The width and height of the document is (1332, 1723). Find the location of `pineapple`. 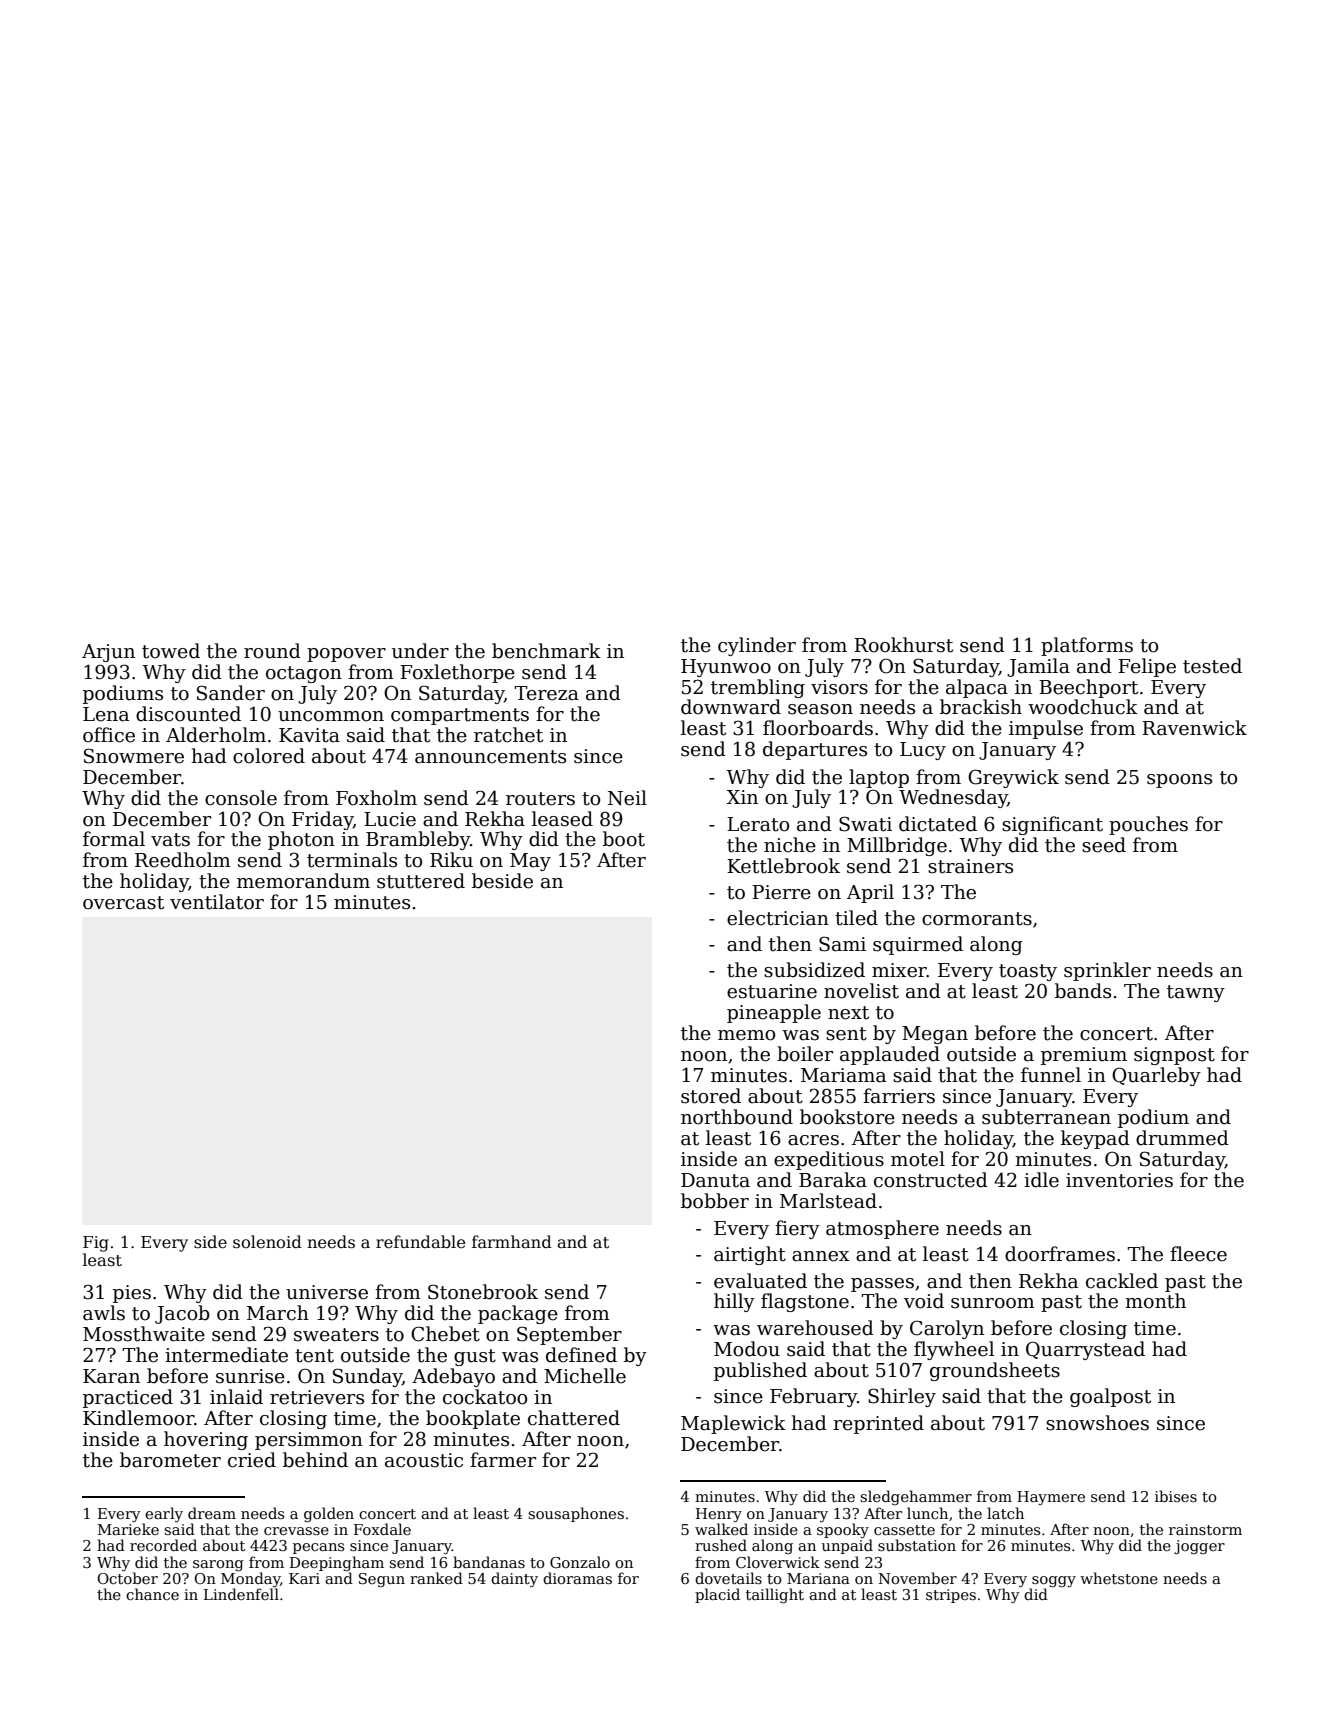

pineapple is located at coordinates (774, 1013).
